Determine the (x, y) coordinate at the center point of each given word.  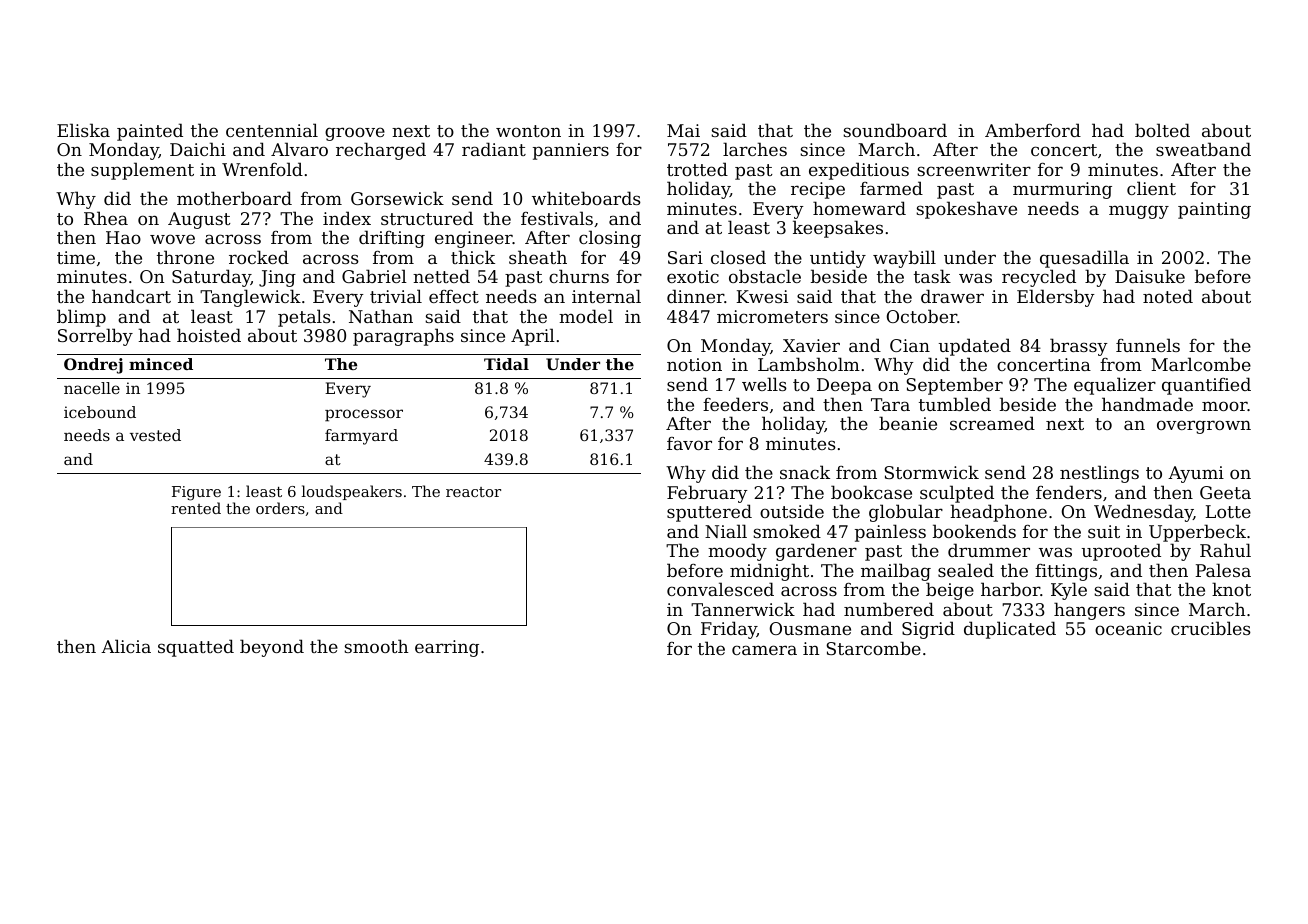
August (199, 220)
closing (610, 239)
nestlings (1099, 474)
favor (689, 443)
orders (280, 508)
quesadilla (1084, 259)
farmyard (361, 437)
